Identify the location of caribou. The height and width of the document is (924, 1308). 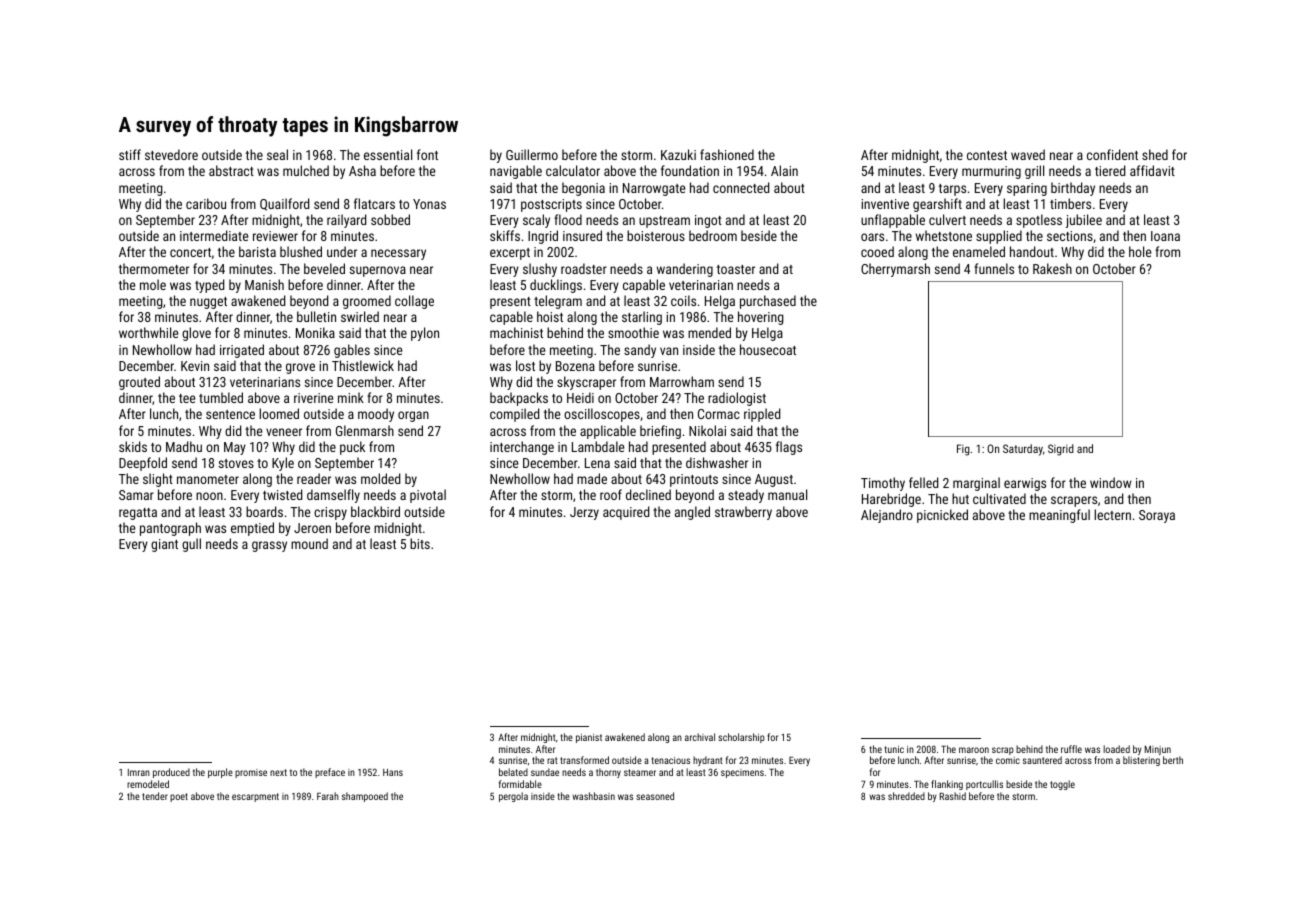
(206, 203).
